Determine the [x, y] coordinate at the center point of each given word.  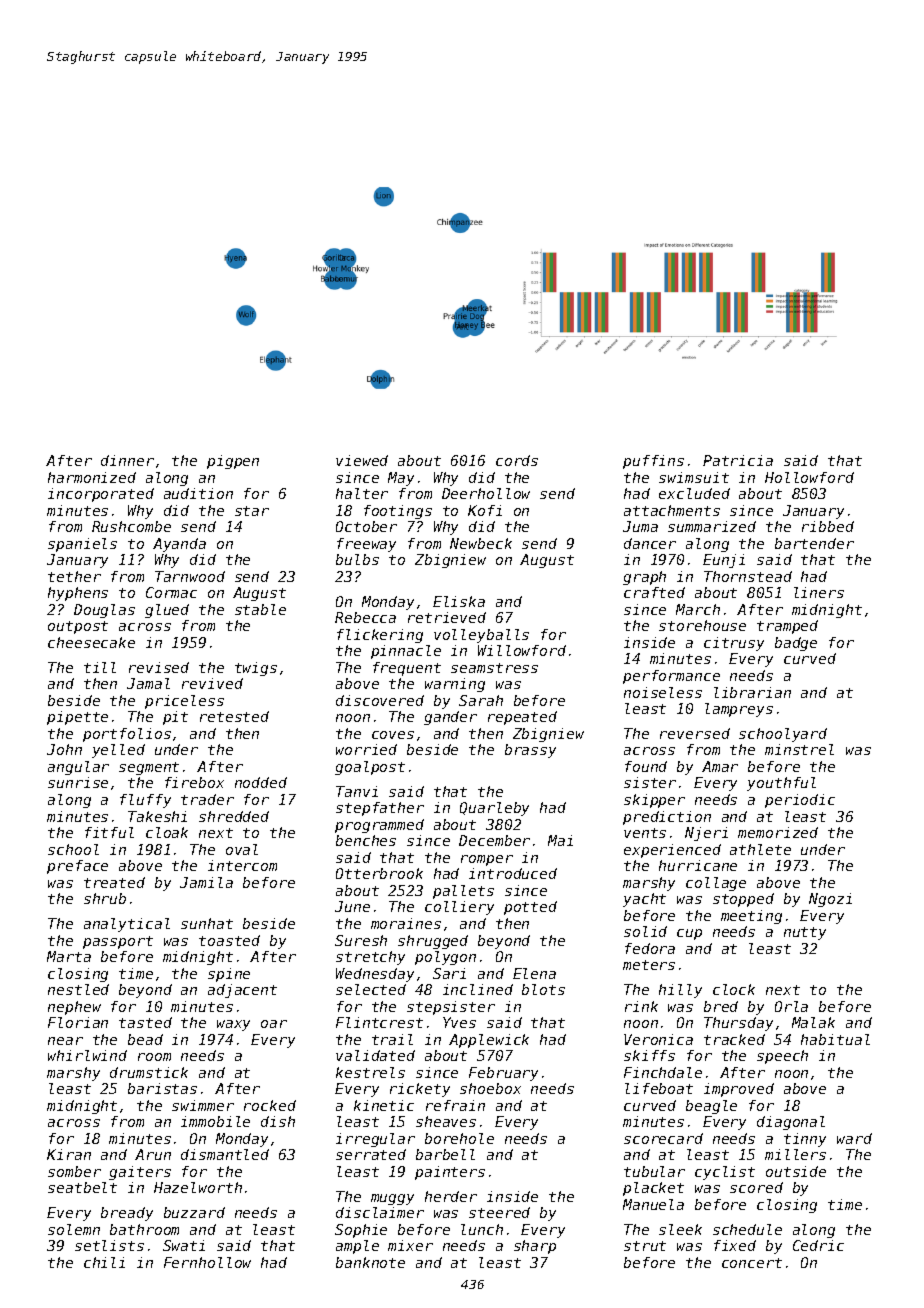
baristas [162, 1088]
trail [392, 1039]
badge [796, 644]
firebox [194, 782]
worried [366, 749]
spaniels [82, 545]
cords [517, 460]
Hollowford [809, 477]
